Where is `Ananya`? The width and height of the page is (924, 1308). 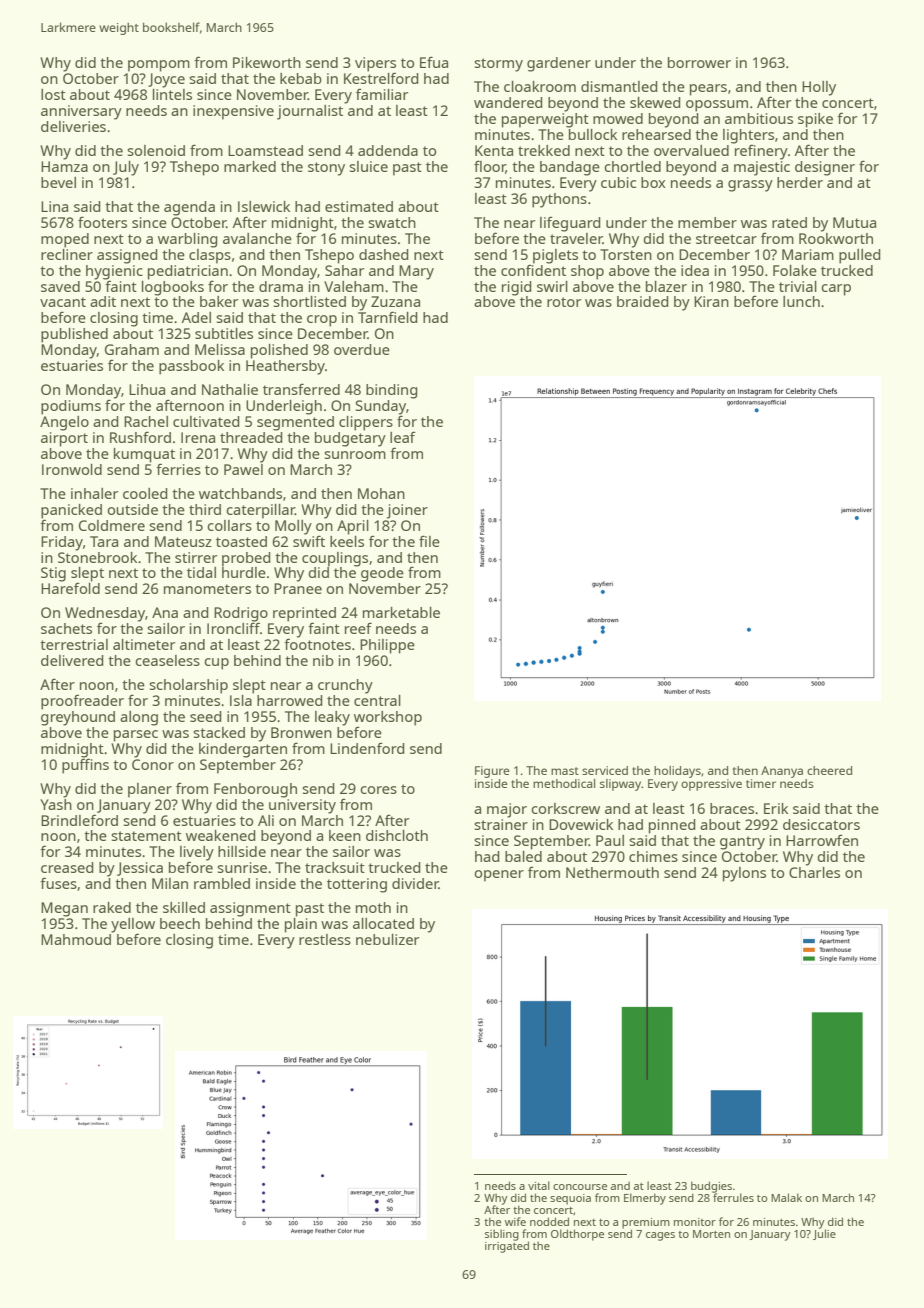 Ananya is located at coordinates (782, 772).
